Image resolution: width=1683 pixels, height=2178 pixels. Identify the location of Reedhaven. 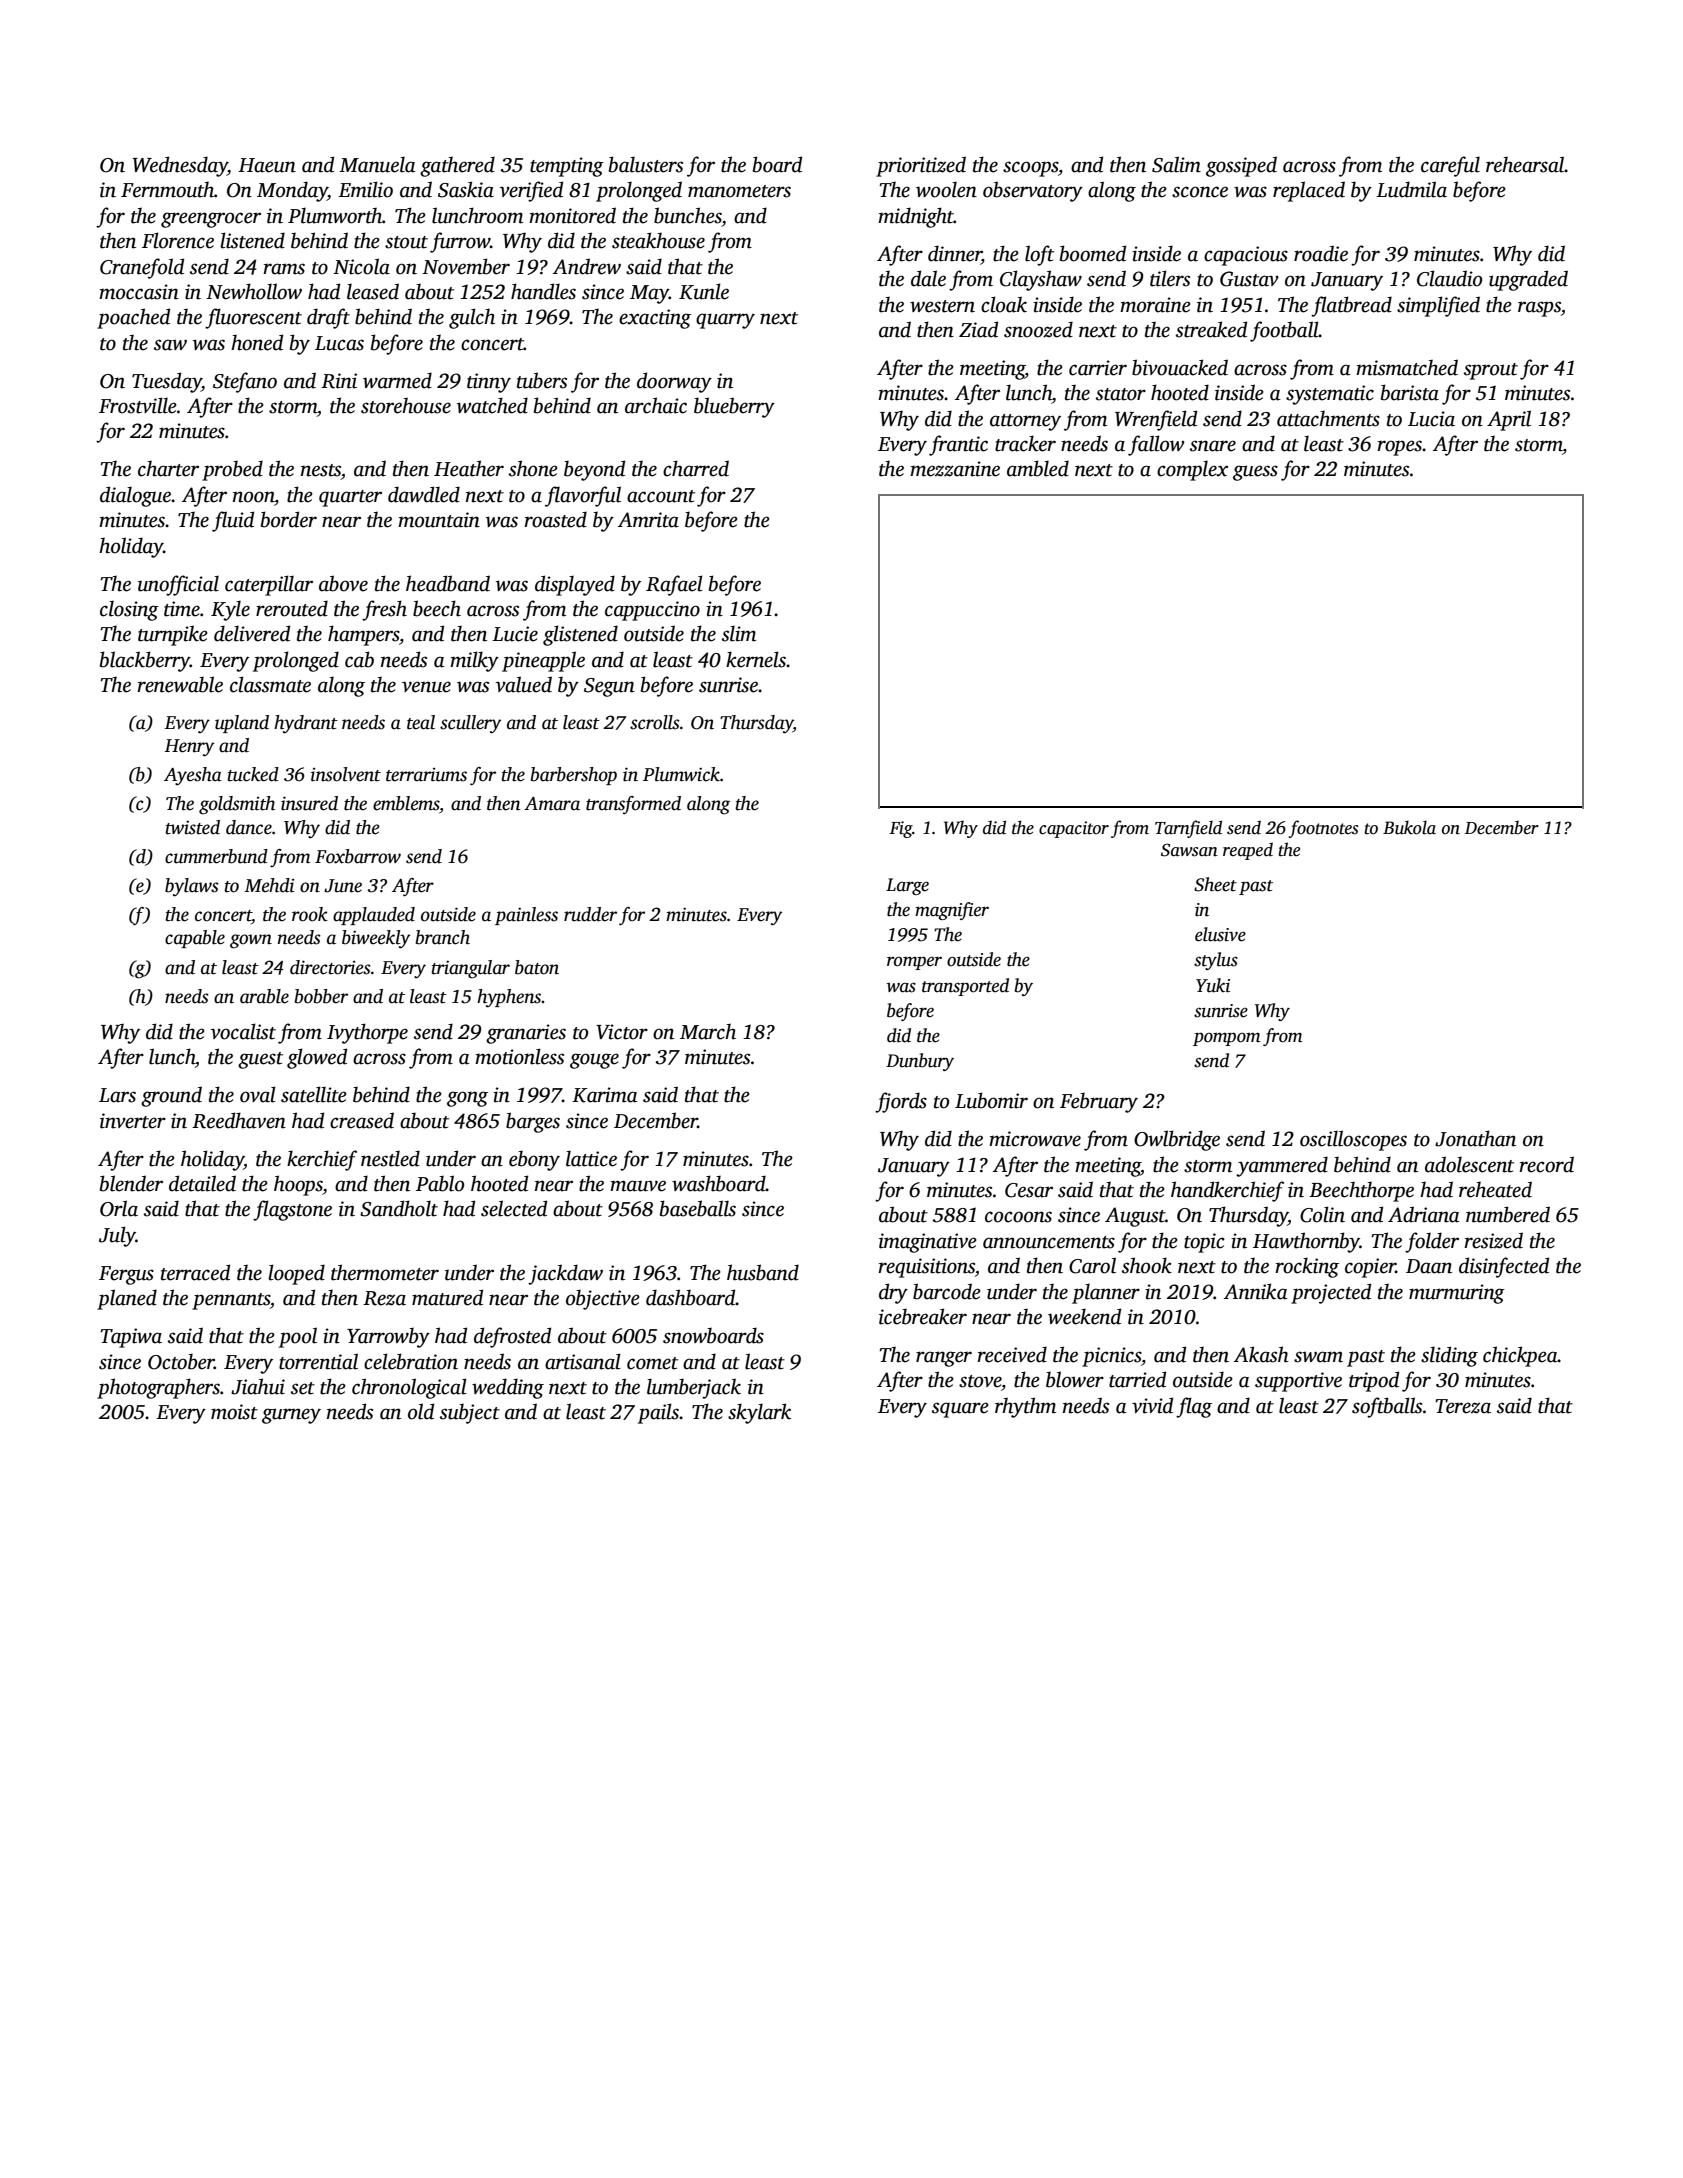
(239, 1120).
